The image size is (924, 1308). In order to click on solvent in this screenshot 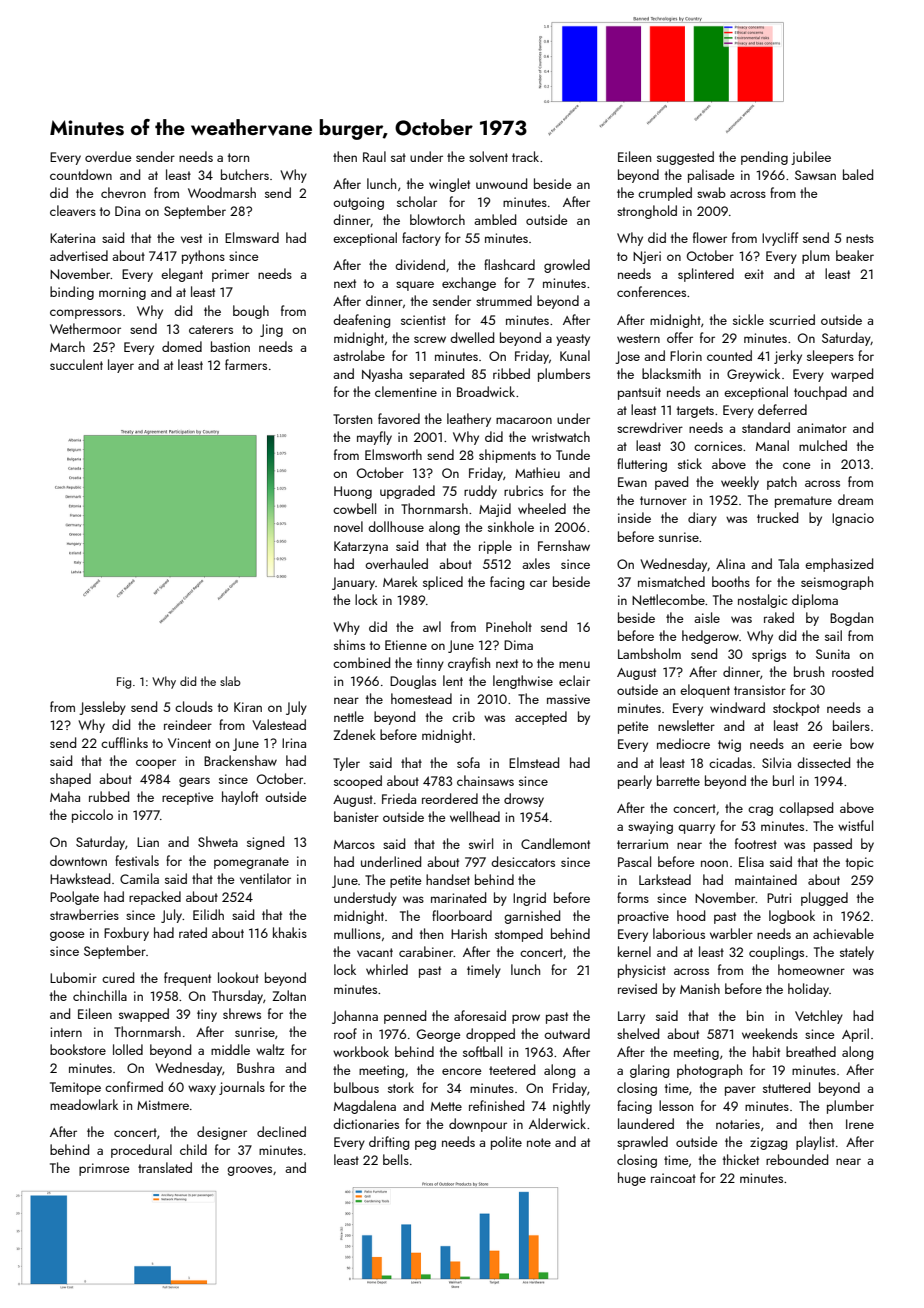, I will do `click(488, 156)`.
